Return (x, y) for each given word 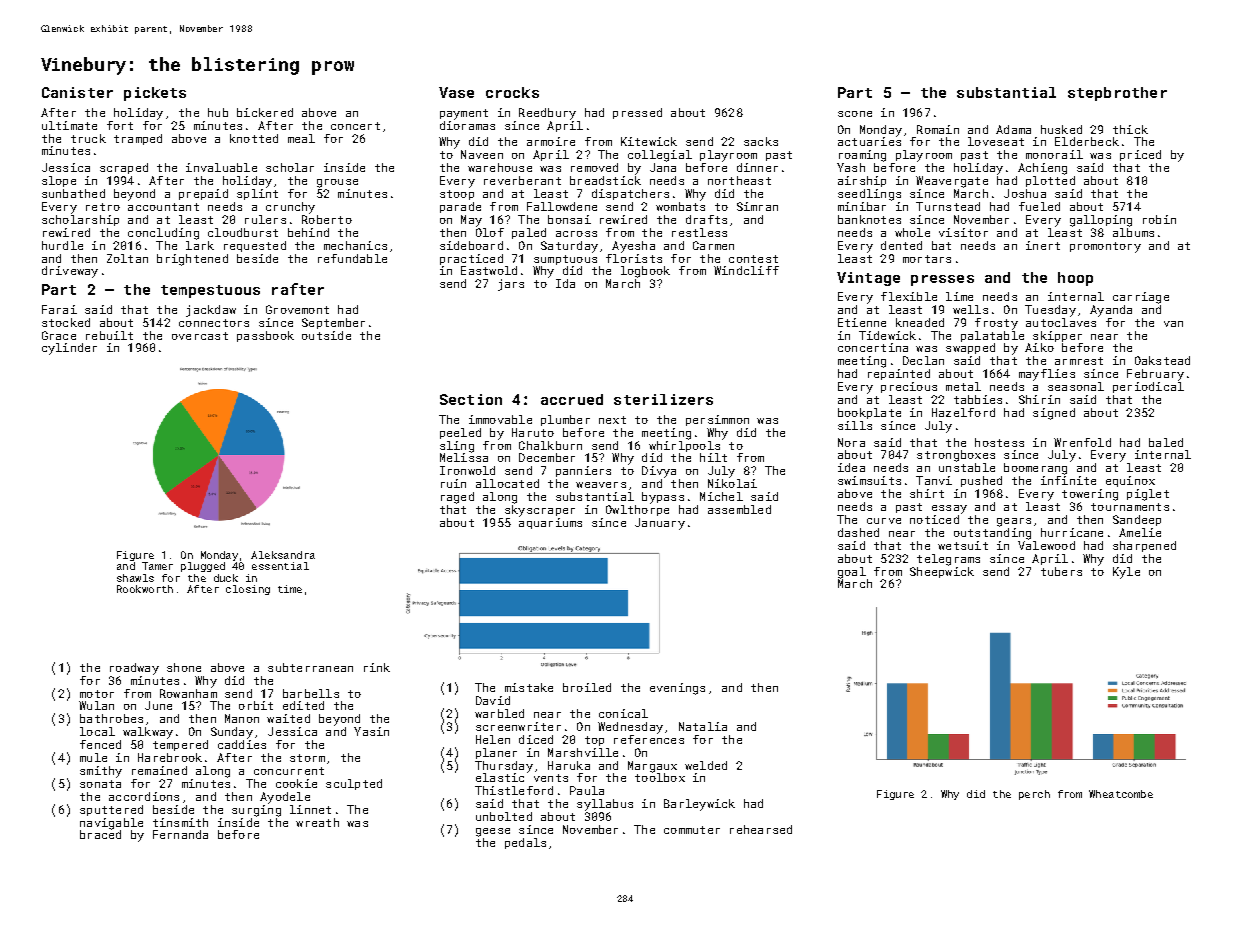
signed (1054, 414)
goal (852, 573)
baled (1166, 442)
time (290, 589)
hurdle (62, 245)
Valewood (1046, 545)
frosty (996, 324)
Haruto (533, 432)
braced (100, 834)
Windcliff (746, 270)
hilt (713, 457)
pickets (155, 94)
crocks (512, 92)
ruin (453, 483)
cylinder (69, 349)
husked (1061, 129)
